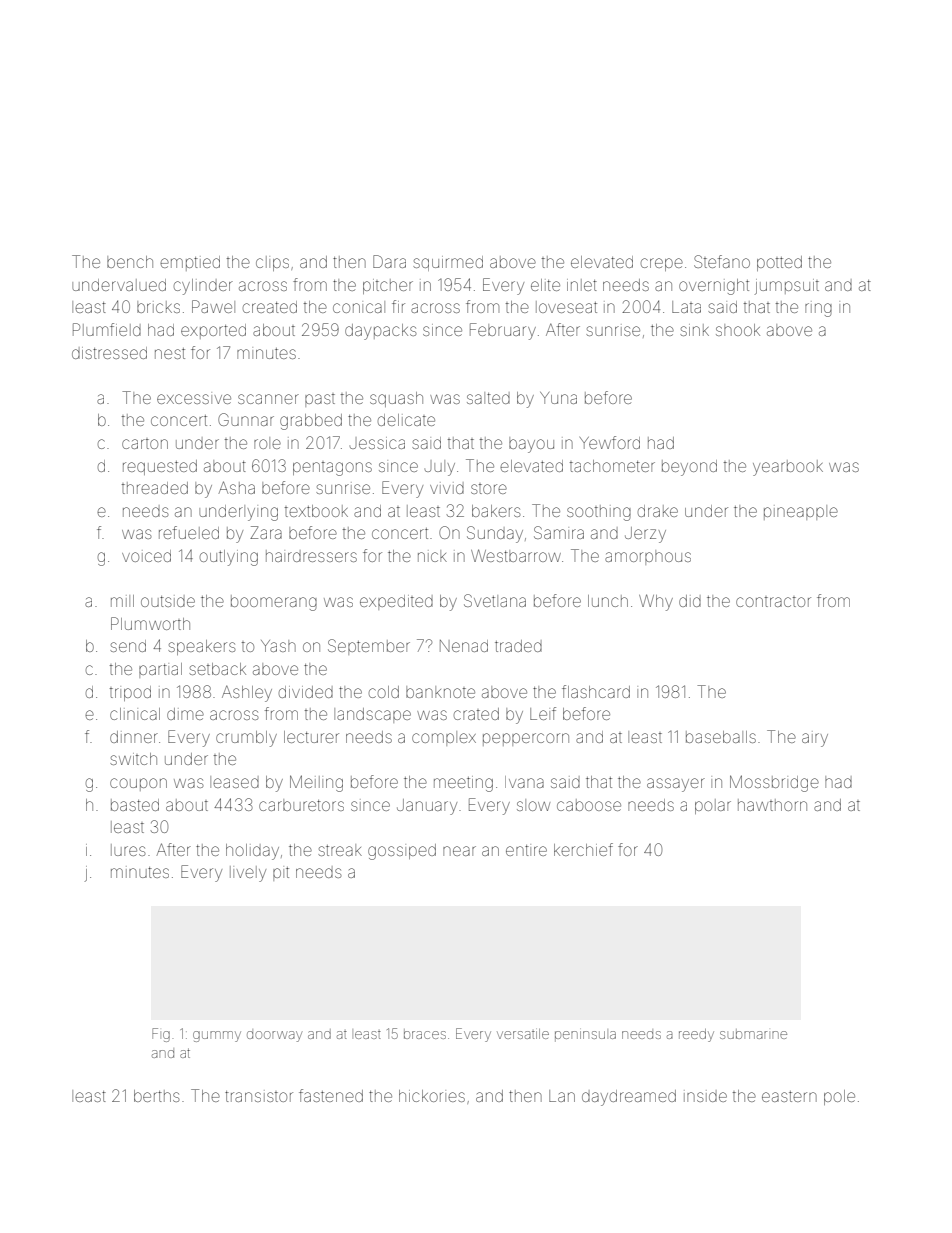 The height and width of the screenshot is (1233, 952). What do you see at coordinates (464, 646) in the screenshot?
I see `Nenad` at bounding box center [464, 646].
